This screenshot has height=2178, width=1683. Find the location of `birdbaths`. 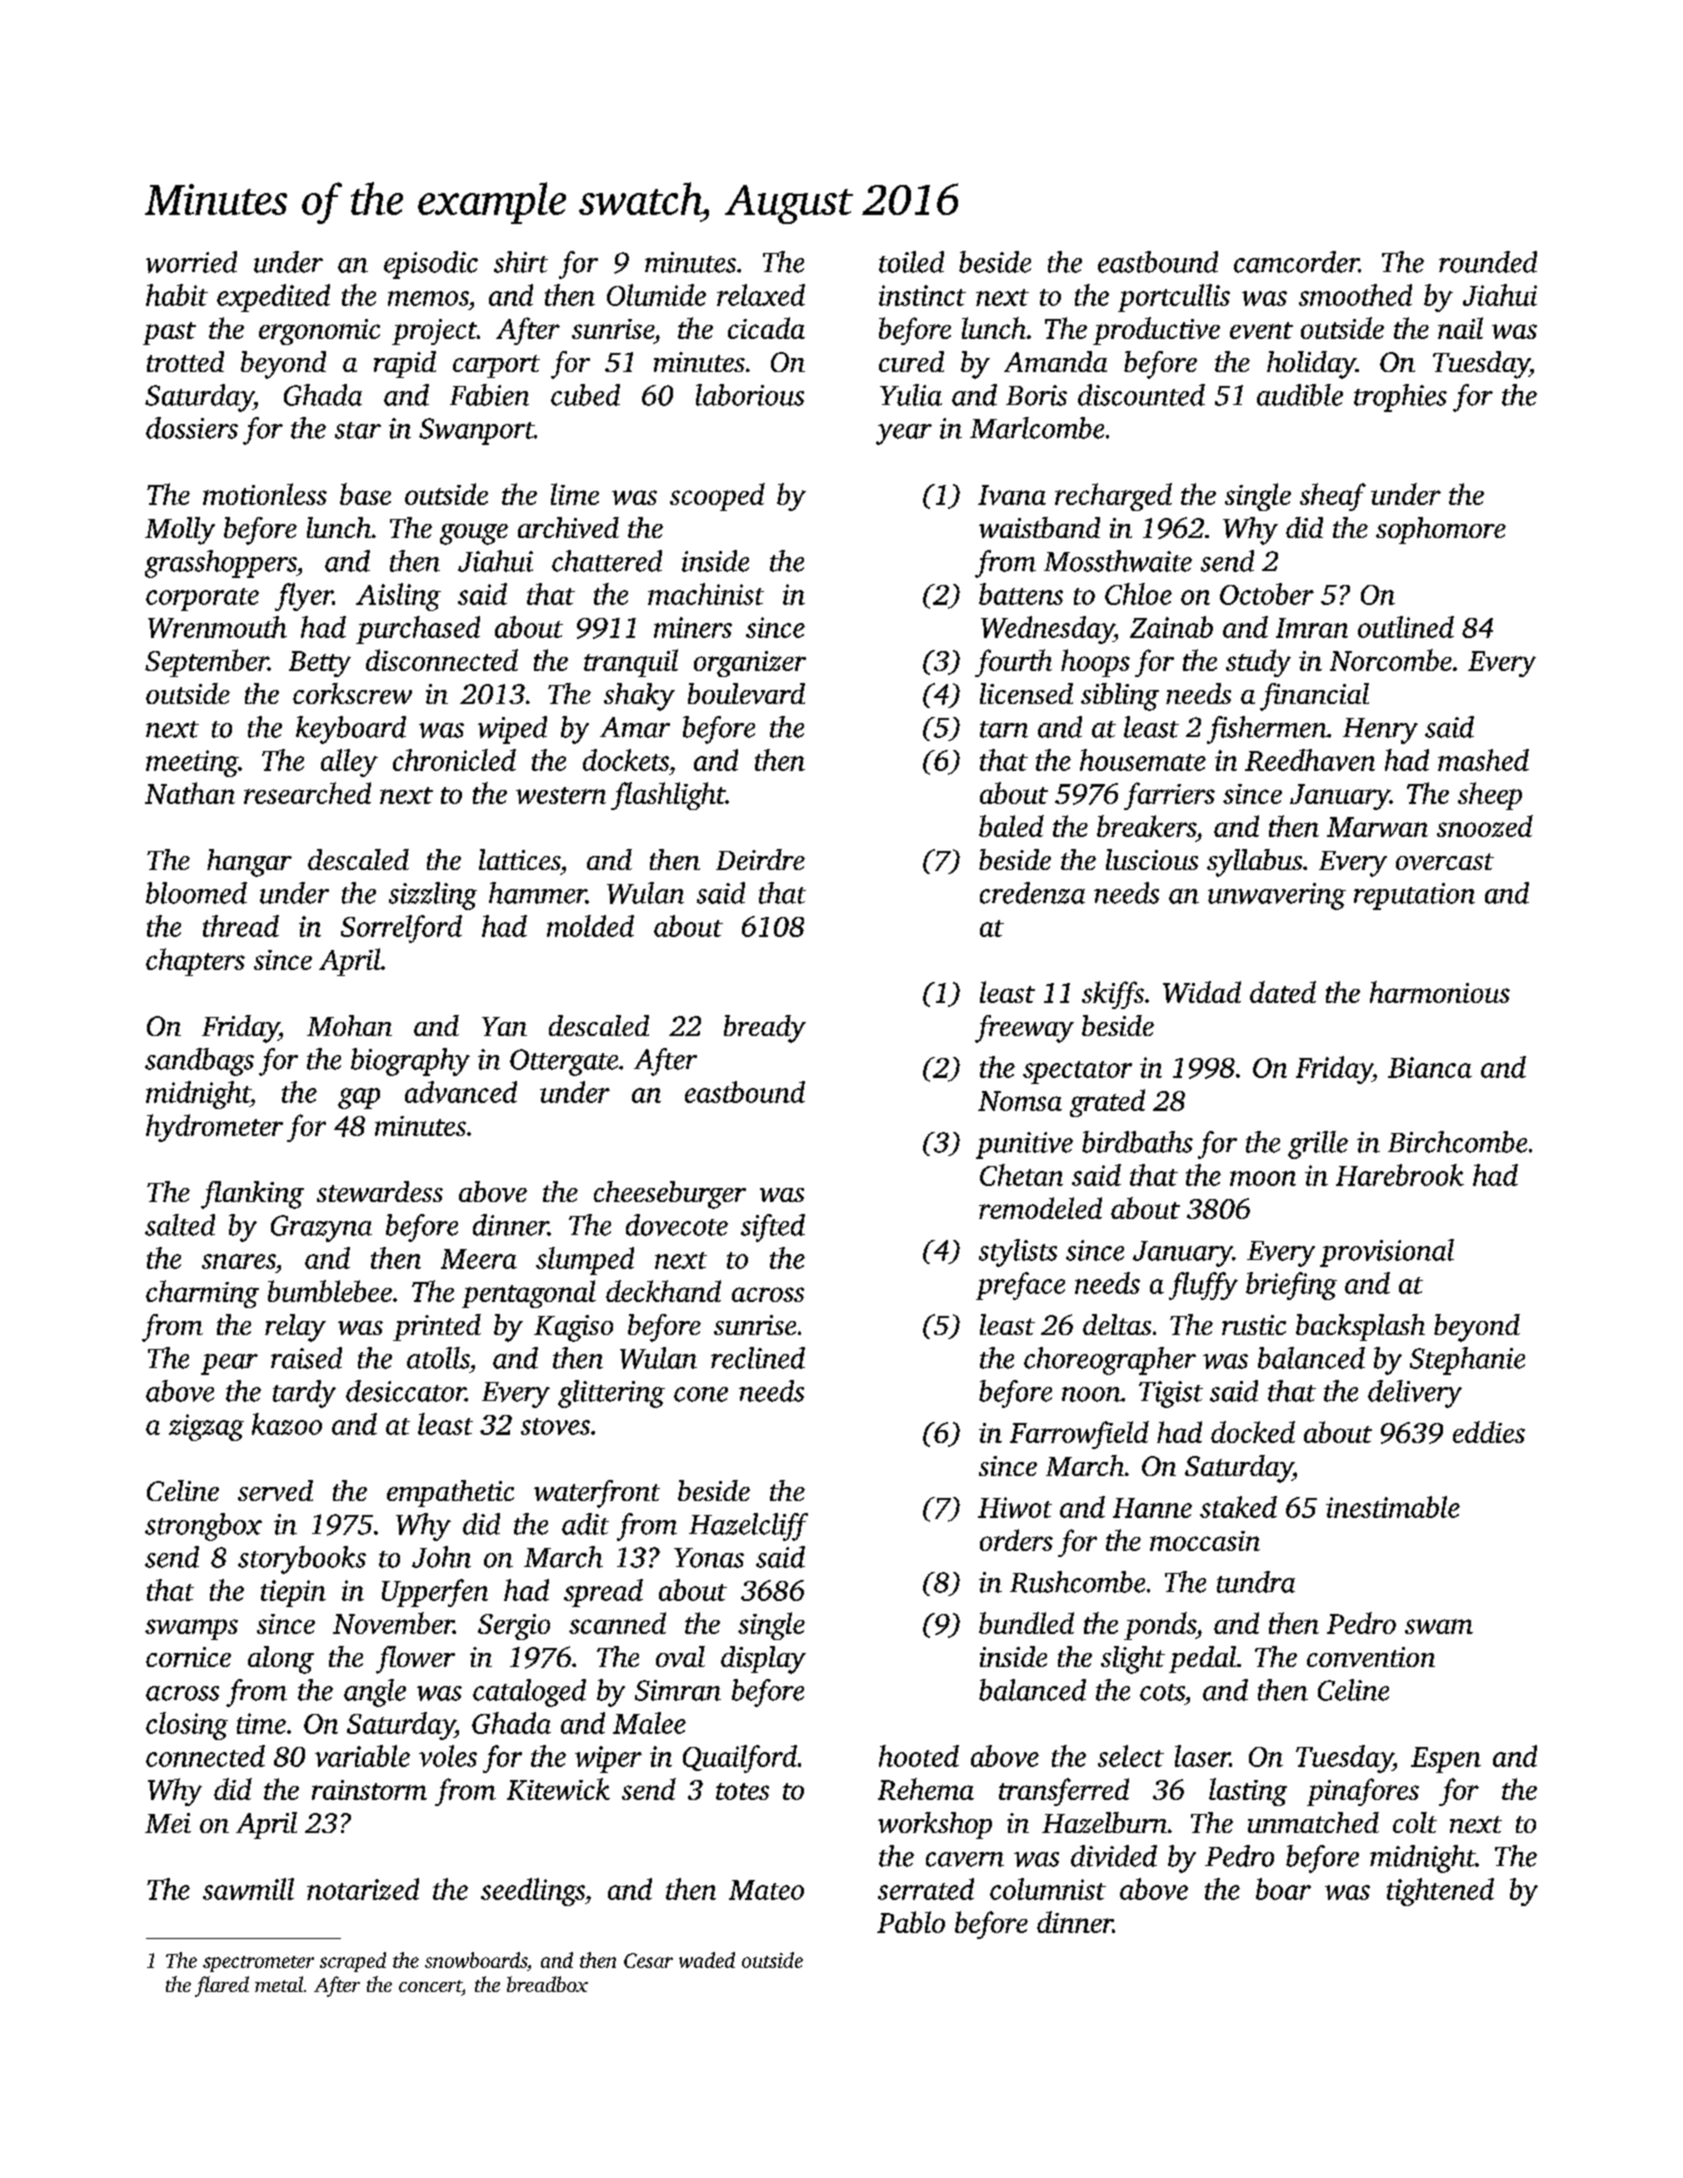

birdbaths is located at coordinates (1137, 1142).
